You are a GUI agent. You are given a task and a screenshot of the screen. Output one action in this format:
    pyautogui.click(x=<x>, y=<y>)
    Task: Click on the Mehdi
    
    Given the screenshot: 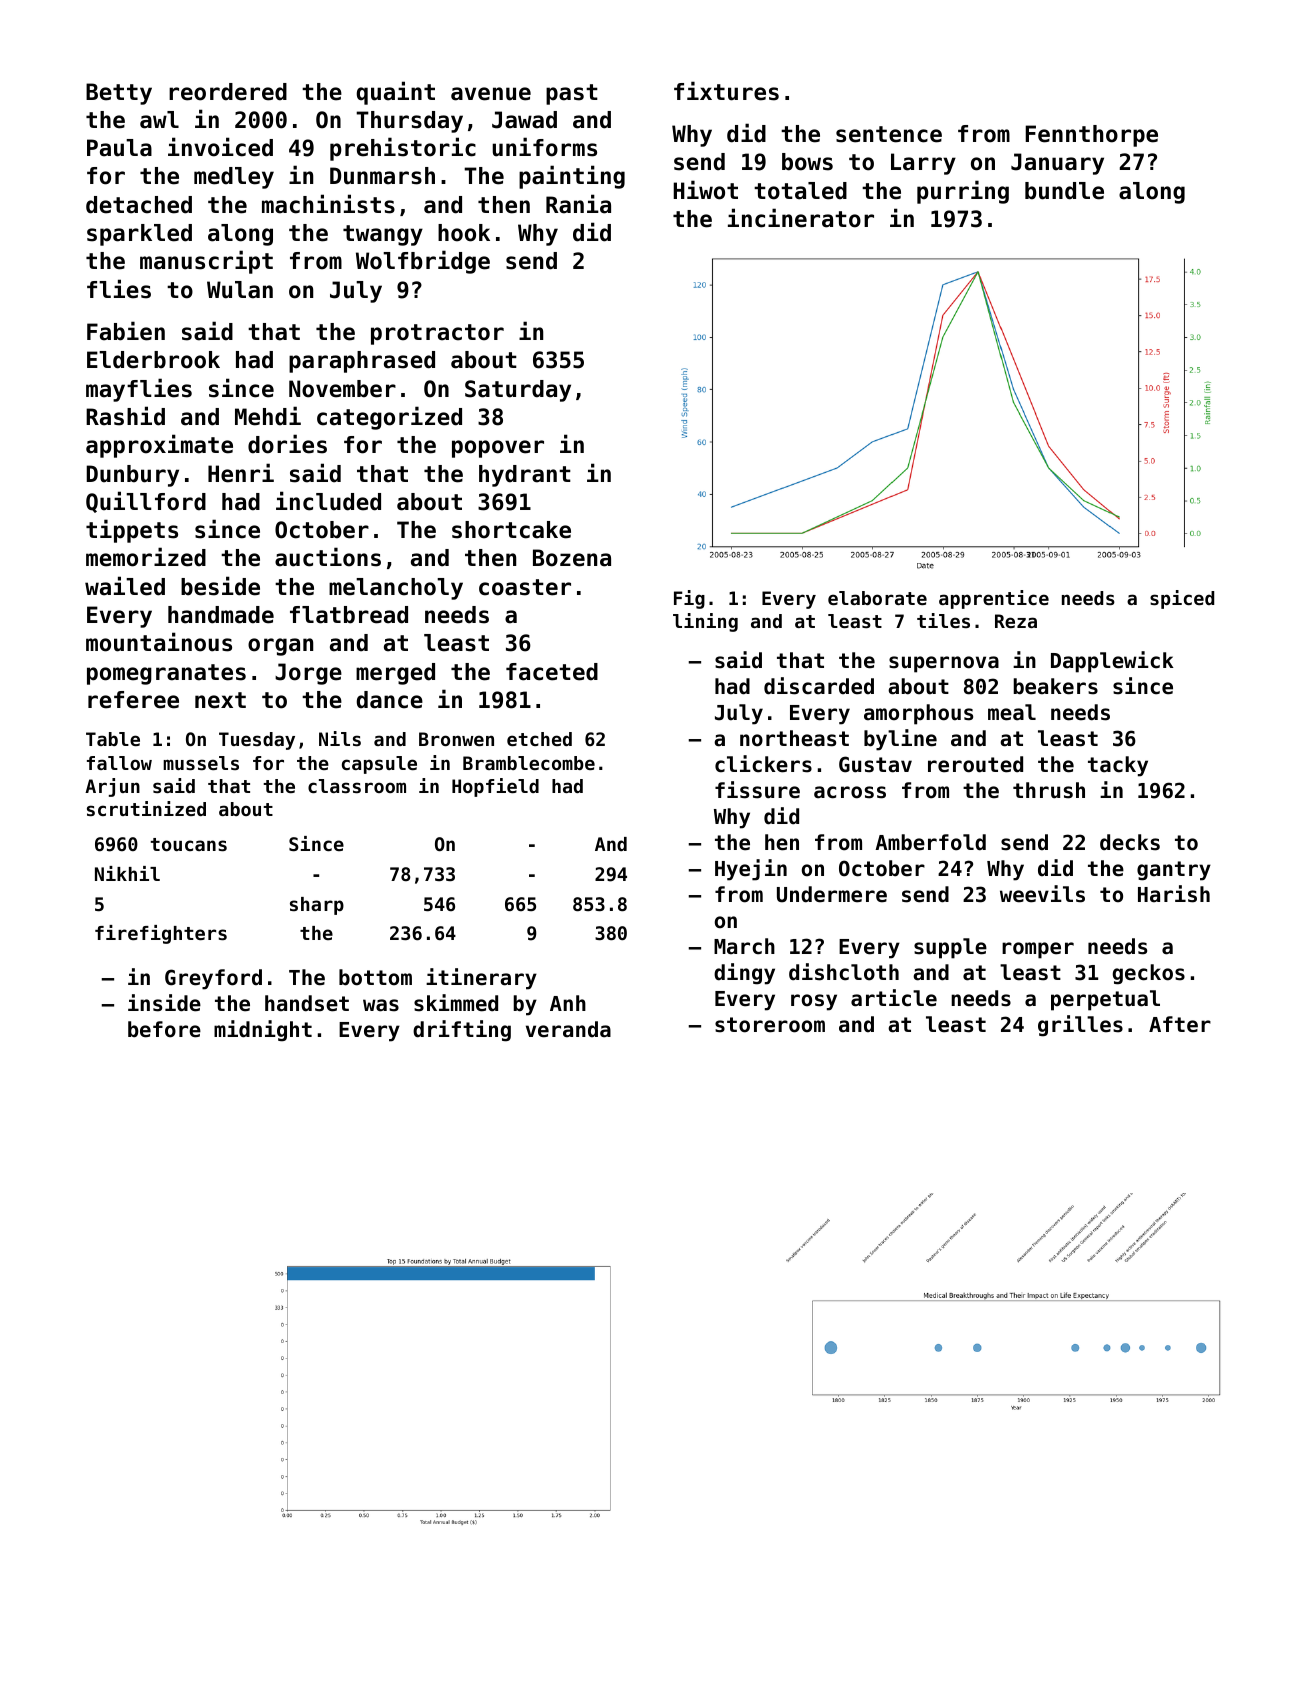 What is the action you would take?
    pyautogui.click(x=268, y=416)
